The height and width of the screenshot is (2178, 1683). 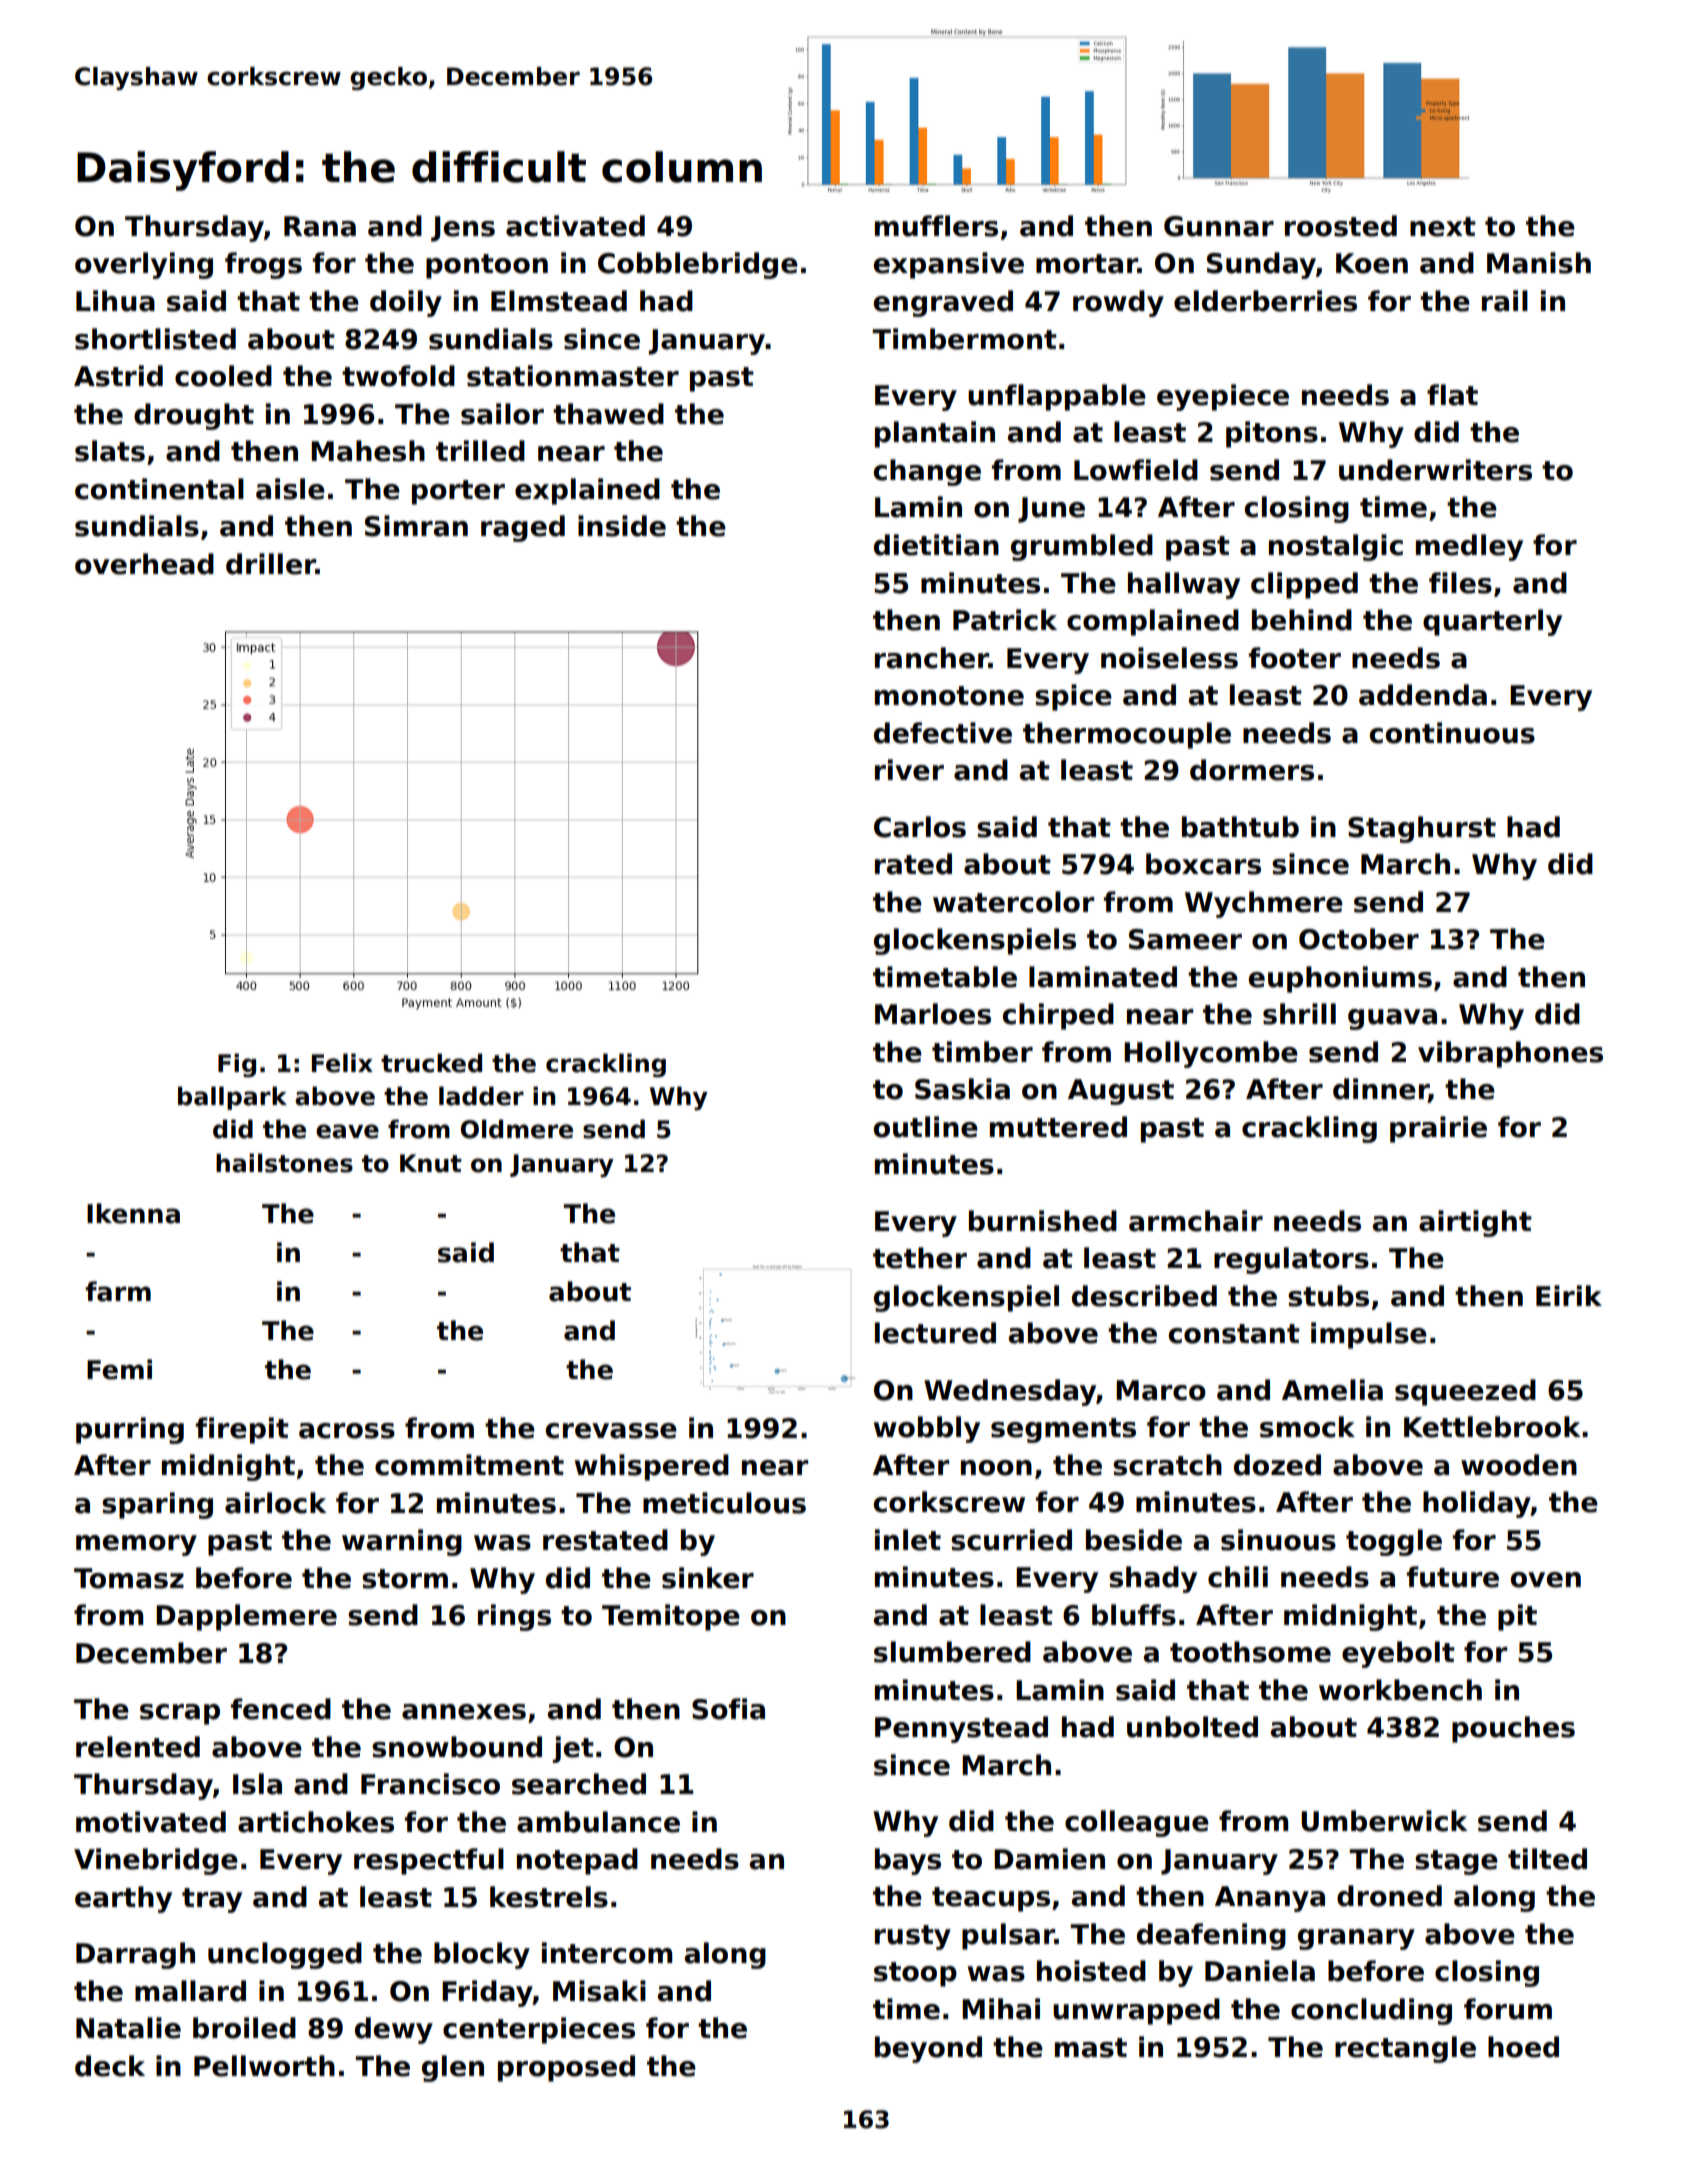 I want to click on driller, so click(x=271, y=564).
